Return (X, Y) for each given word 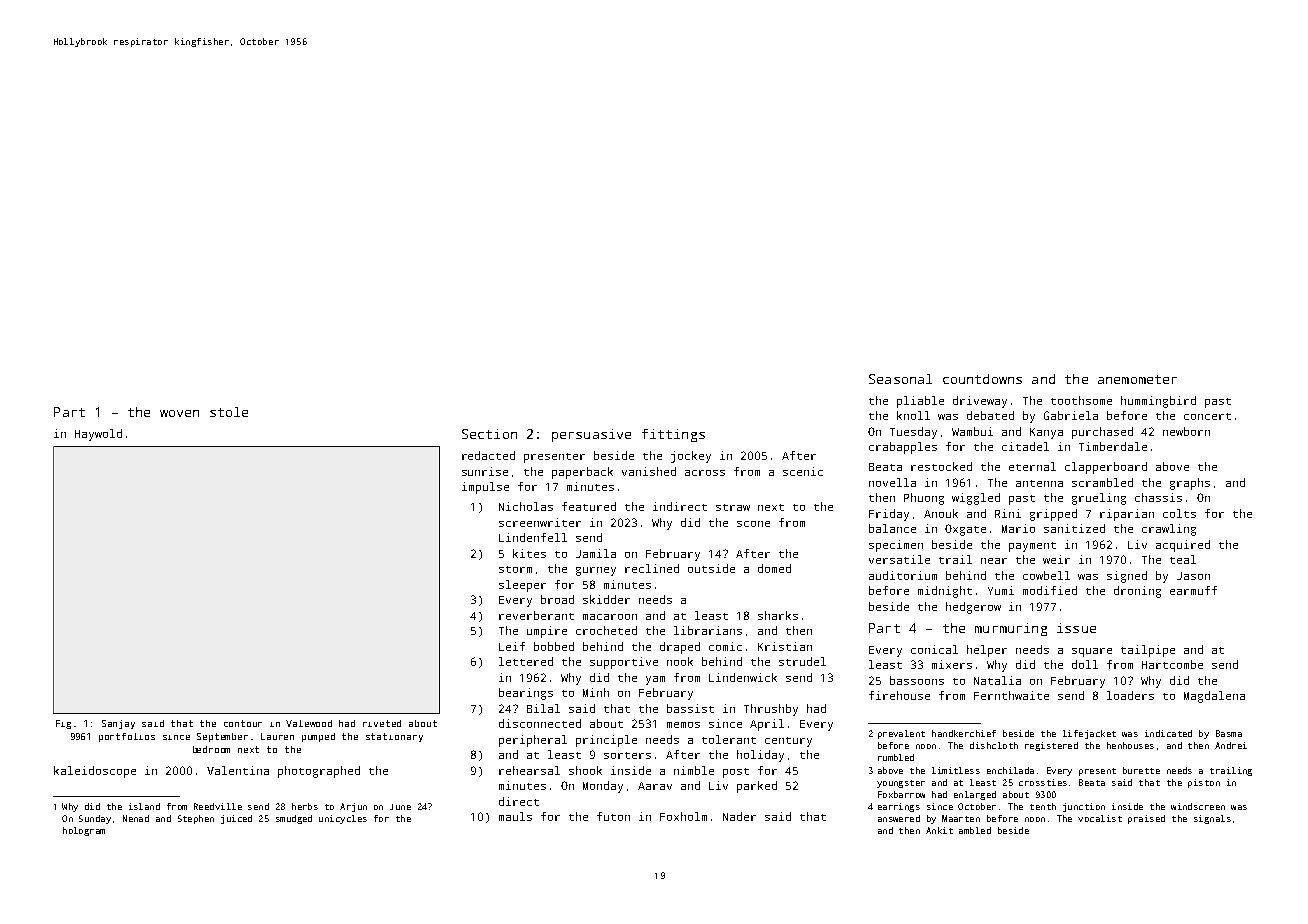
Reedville (218, 806)
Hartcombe (1172, 664)
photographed (319, 772)
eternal (1032, 466)
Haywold (98, 435)
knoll (913, 415)
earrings (899, 807)
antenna (1039, 483)
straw (733, 507)
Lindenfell (533, 537)
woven (179, 413)
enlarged (975, 795)
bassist (690, 708)
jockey (691, 457)
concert (1207, 416)
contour (243, 723)
